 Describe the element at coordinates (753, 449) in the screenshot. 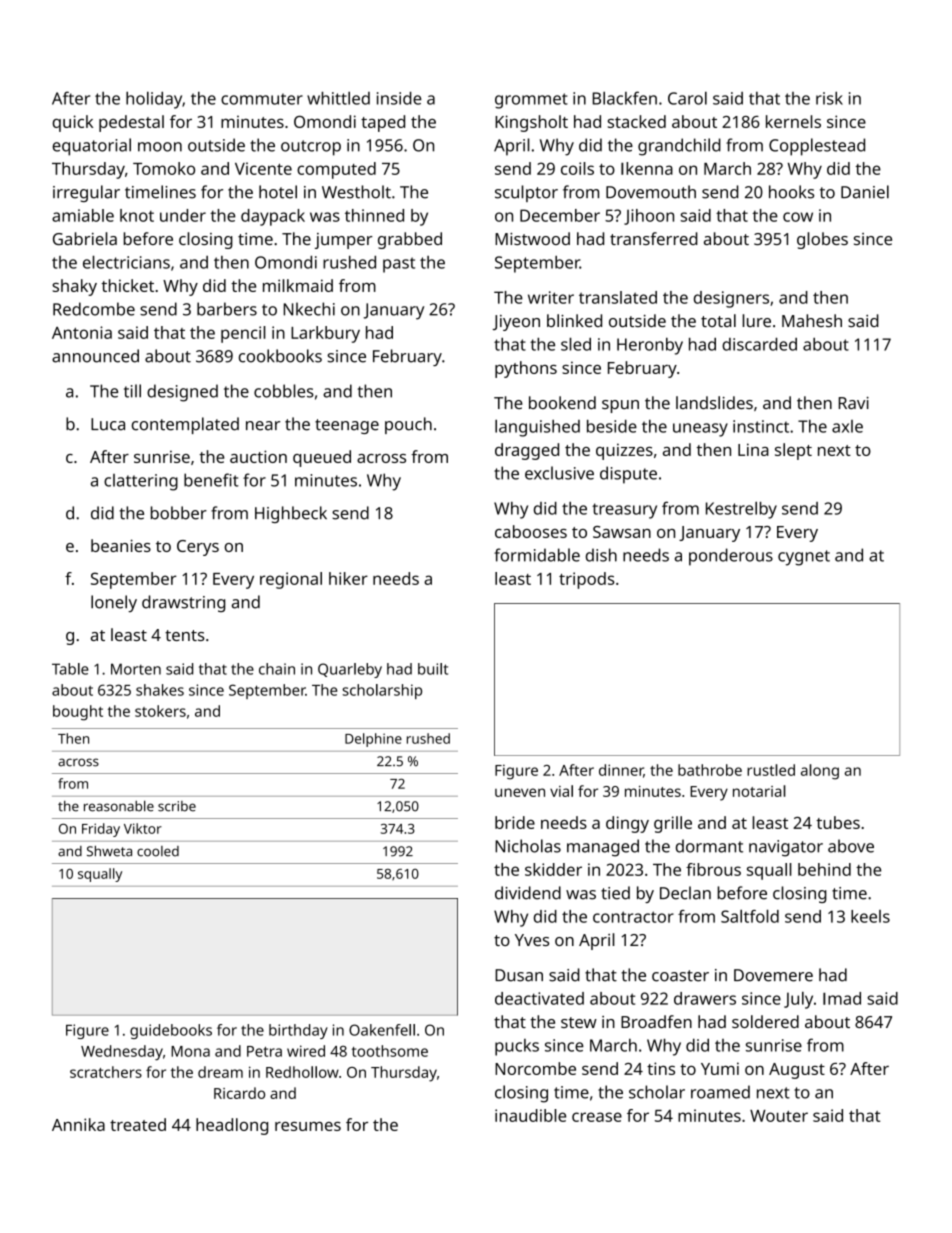

I see `Lina` at that location.
